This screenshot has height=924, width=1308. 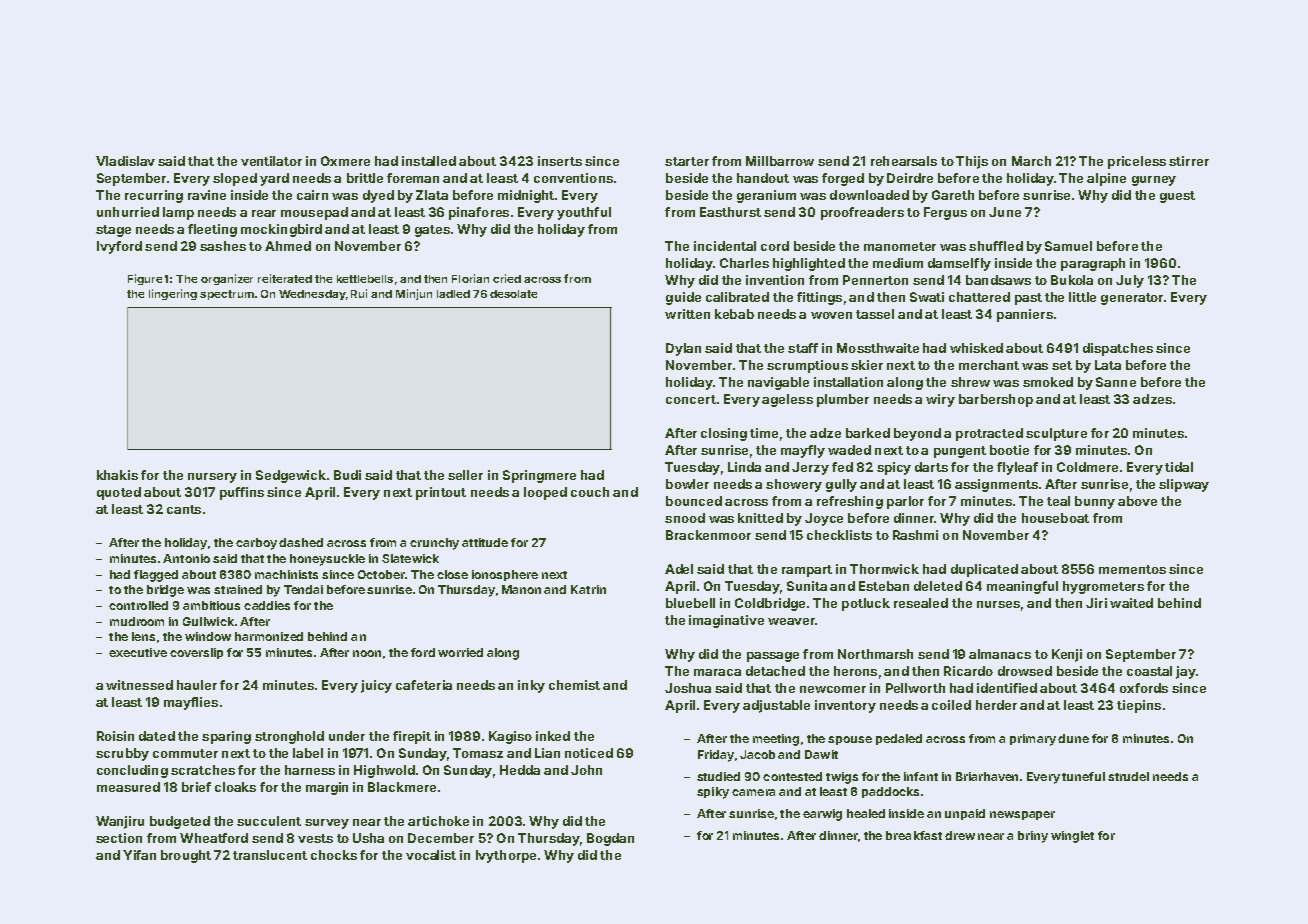 I want to click on installed, so click(x=429, y=161).
